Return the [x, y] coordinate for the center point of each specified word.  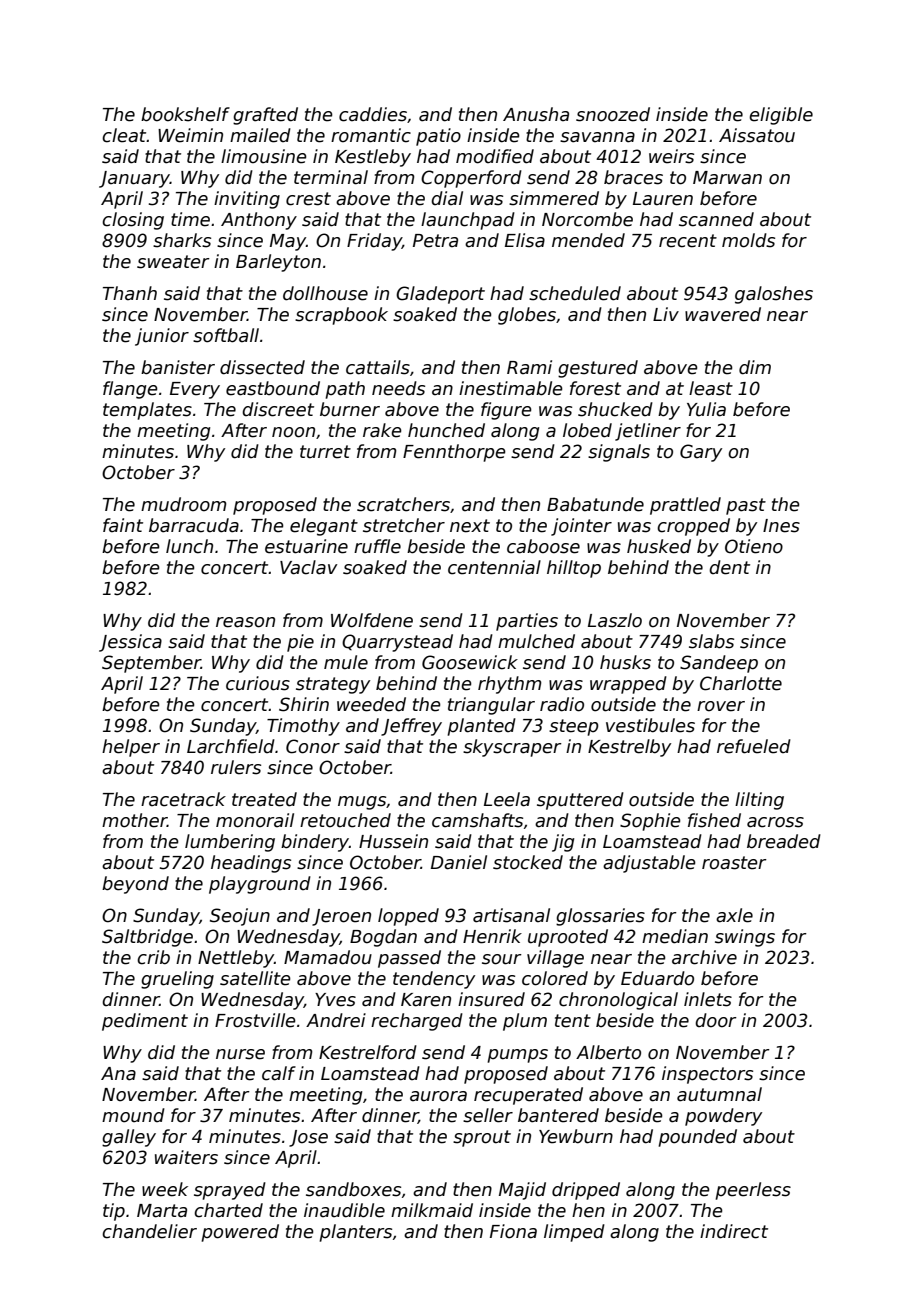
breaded [784, 841]
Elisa [525, 240]
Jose [308, 1138]
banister [178, 367]
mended [588, 240]
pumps [517, 1056]
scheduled [575, 293]
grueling [177, 980]
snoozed [613, 114]
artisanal [511, 915]
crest [308, 199]
